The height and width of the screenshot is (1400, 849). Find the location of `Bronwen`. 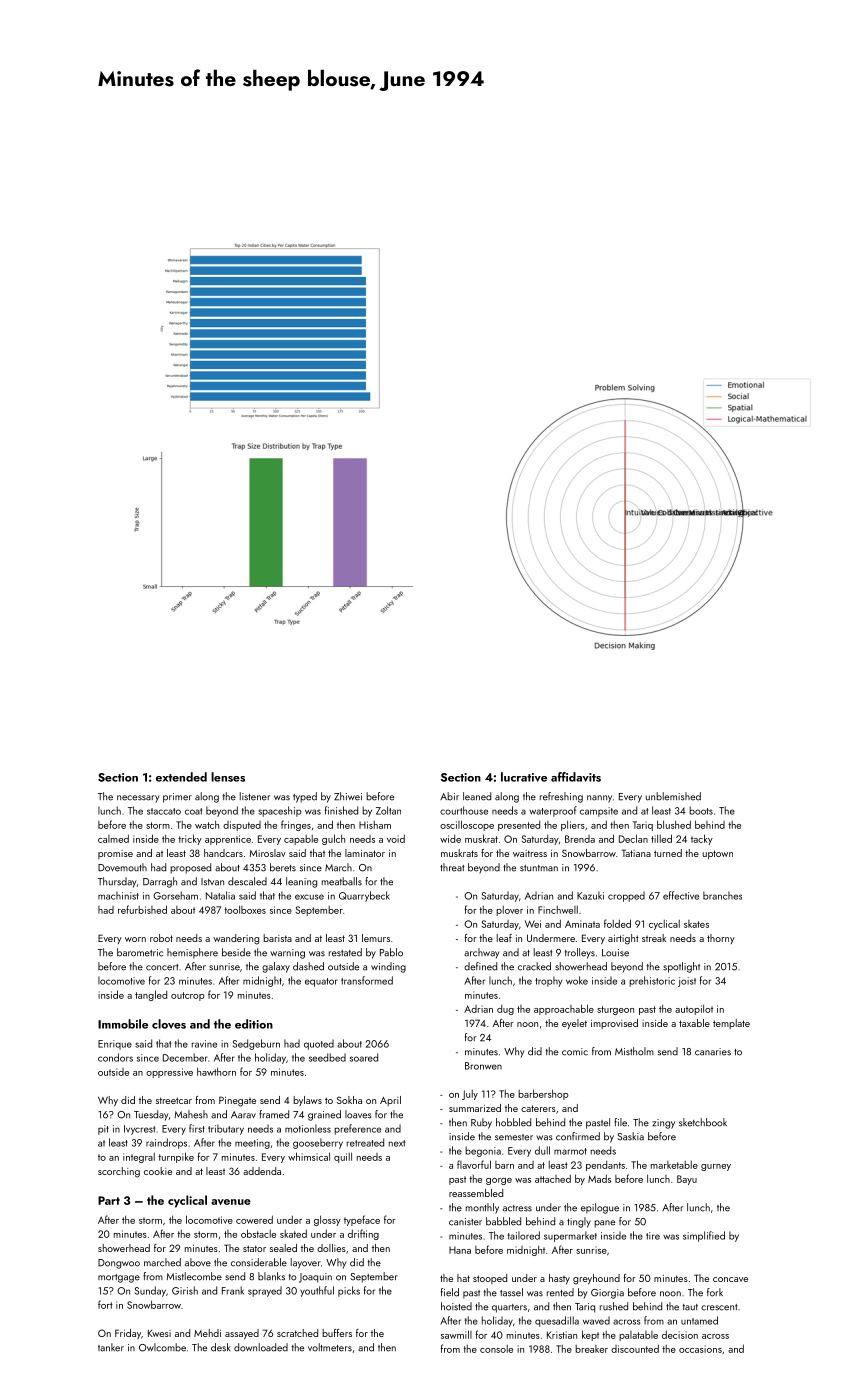

Bronwen is located at coordinates (483, 1066).
